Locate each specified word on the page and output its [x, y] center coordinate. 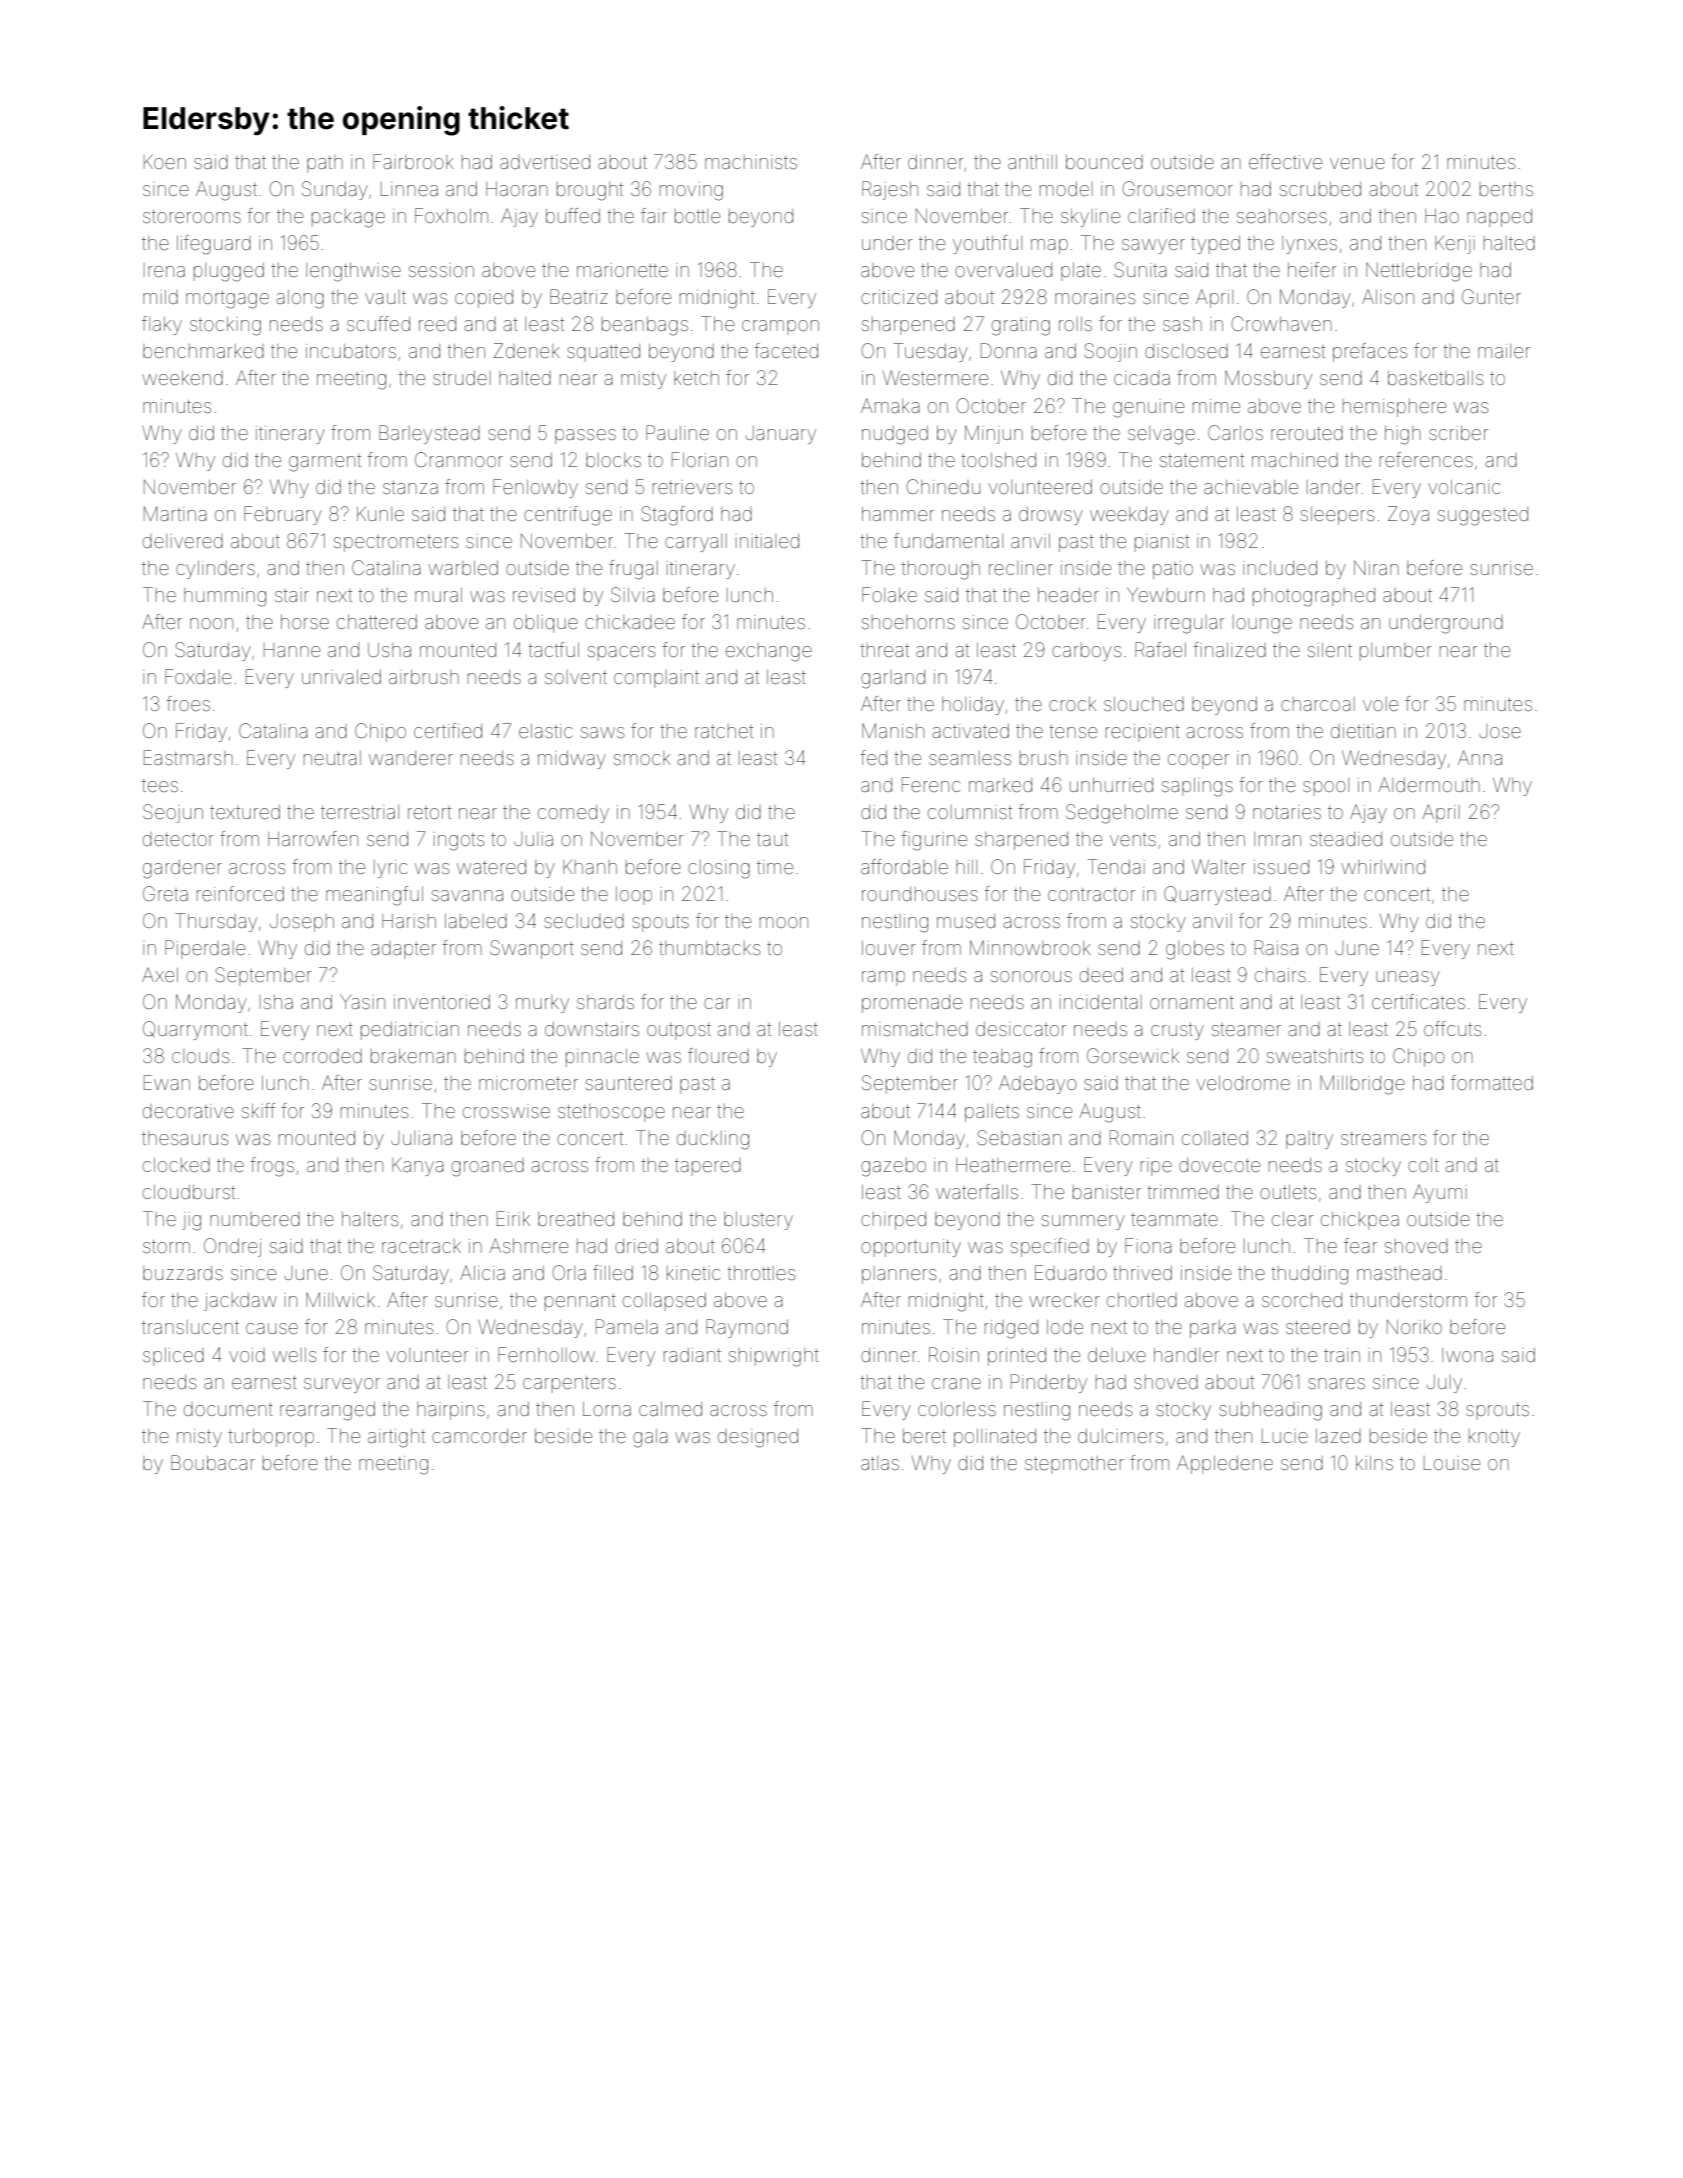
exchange [769, 652]
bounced [1104, 162]
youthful [987, 244]
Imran [1277, 839]
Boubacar [213, 1462]
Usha [389, 650]
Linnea [409, 189]
